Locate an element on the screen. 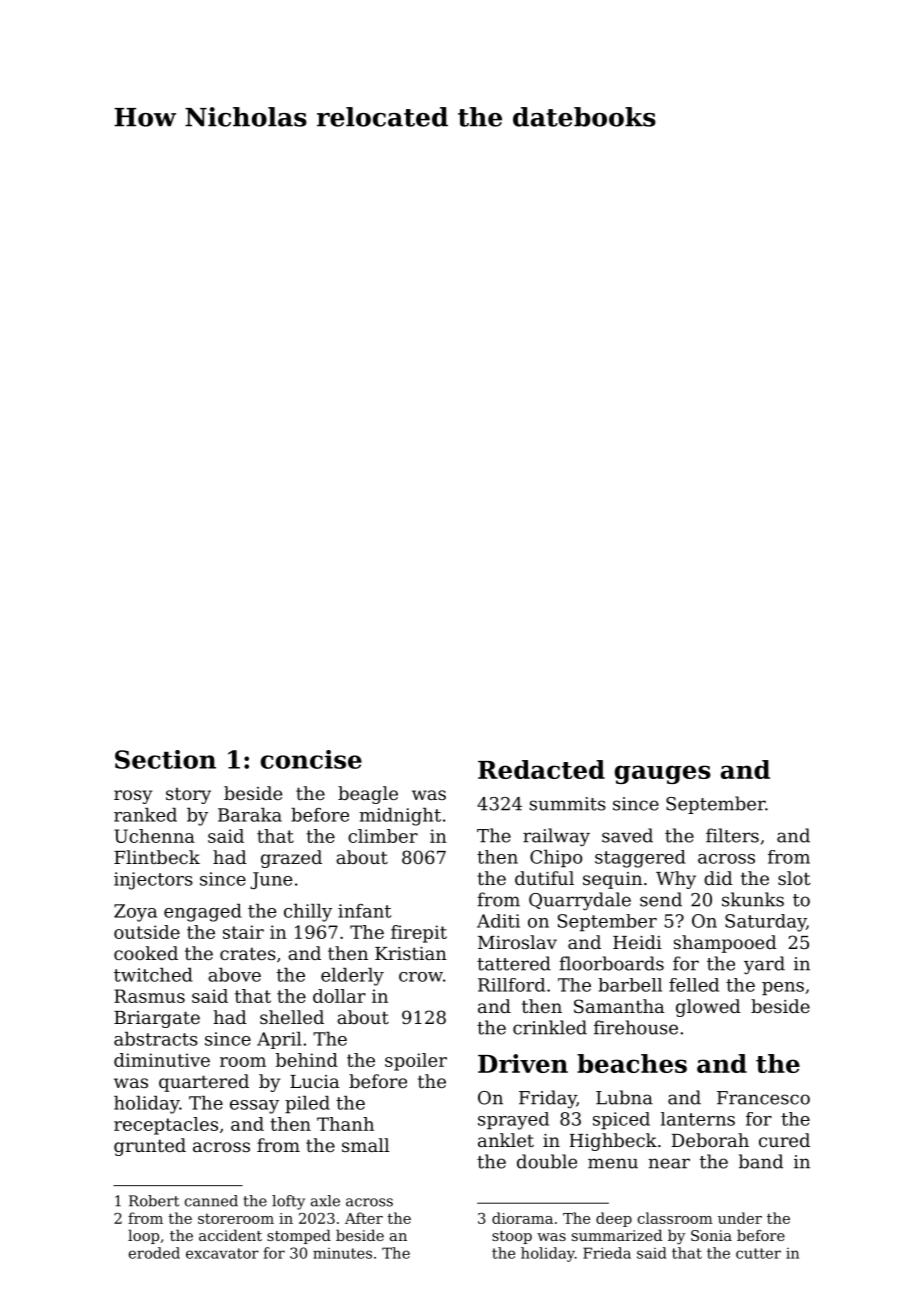 The image size is (924, 1314). filters is located at coordinates (732, 835).
